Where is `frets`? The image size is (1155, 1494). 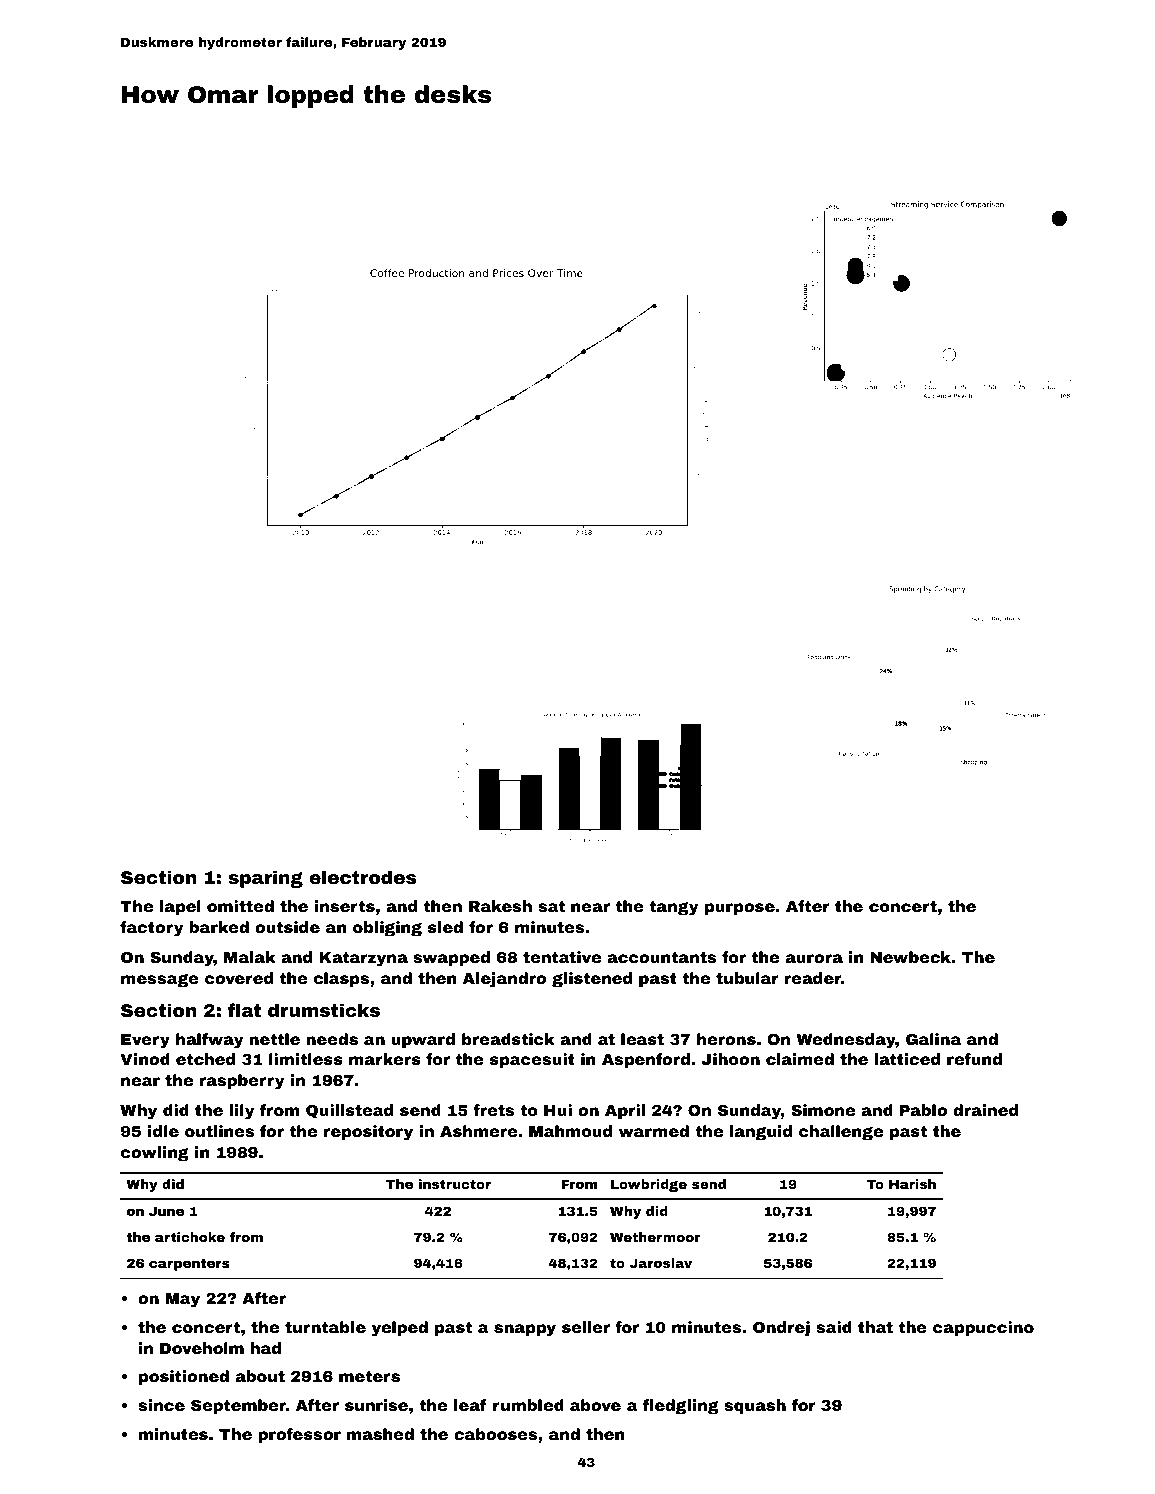
frets is located at coordinates (493, 1110).
